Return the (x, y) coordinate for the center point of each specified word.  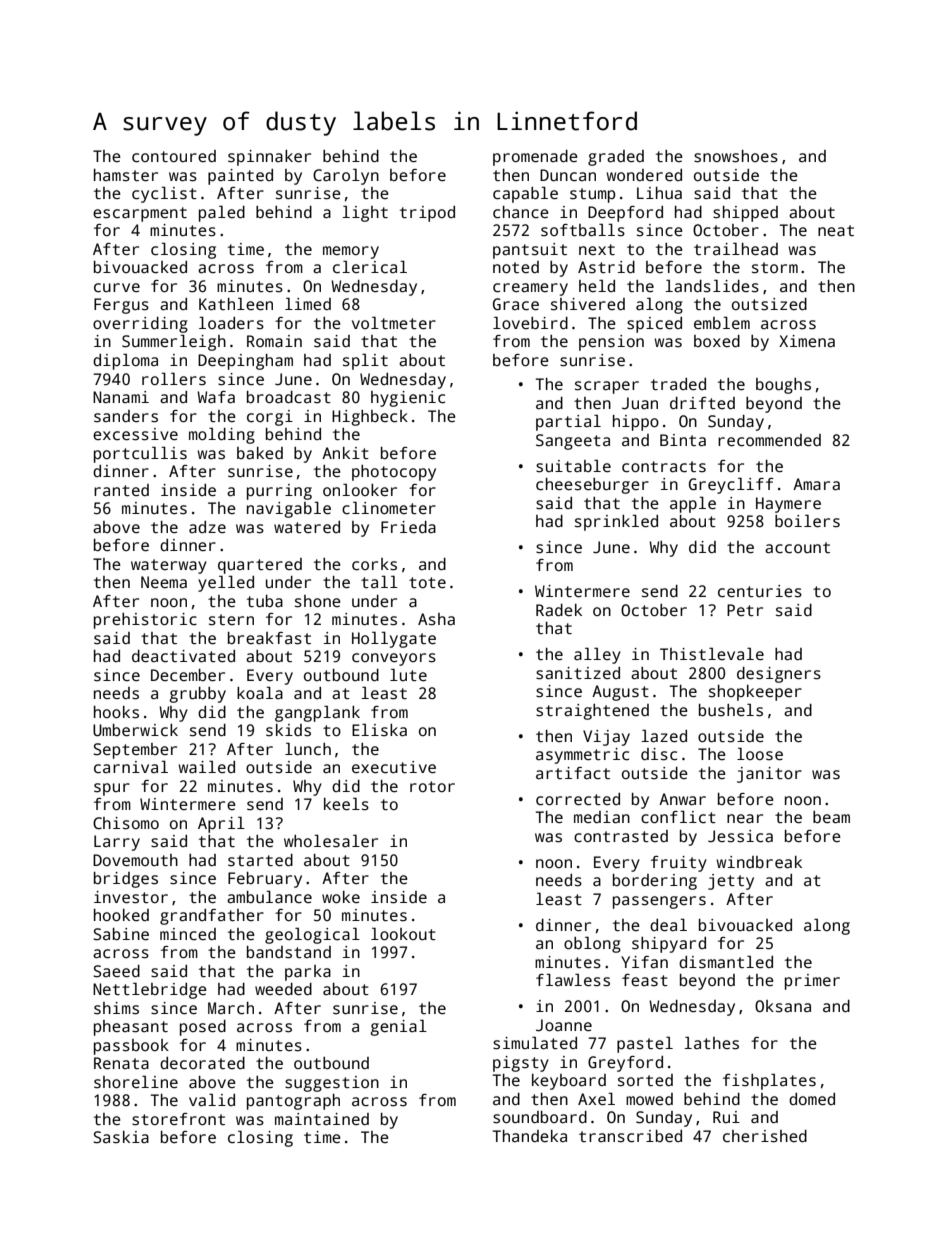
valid (212, 1100)
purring (279, 492)
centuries (760, 591)
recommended (769, 440)
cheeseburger (592, 486)
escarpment (140, 214)
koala (260, 692)
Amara (816, 484)
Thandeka (530, 1136)
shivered (588, 304)
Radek (559, 610)
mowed (649, 1099)
